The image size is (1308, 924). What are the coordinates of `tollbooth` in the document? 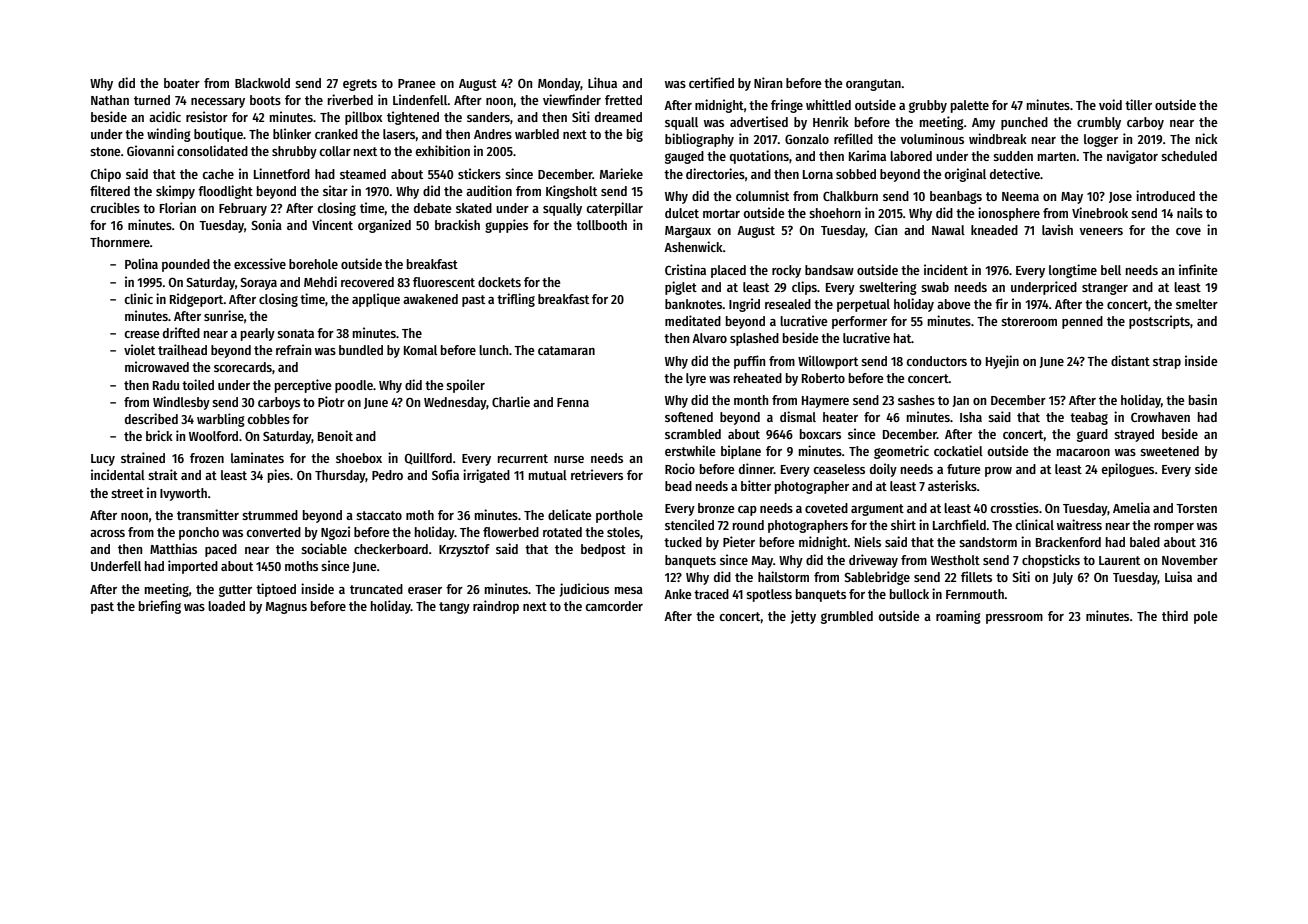 It's located at (601, 225).
